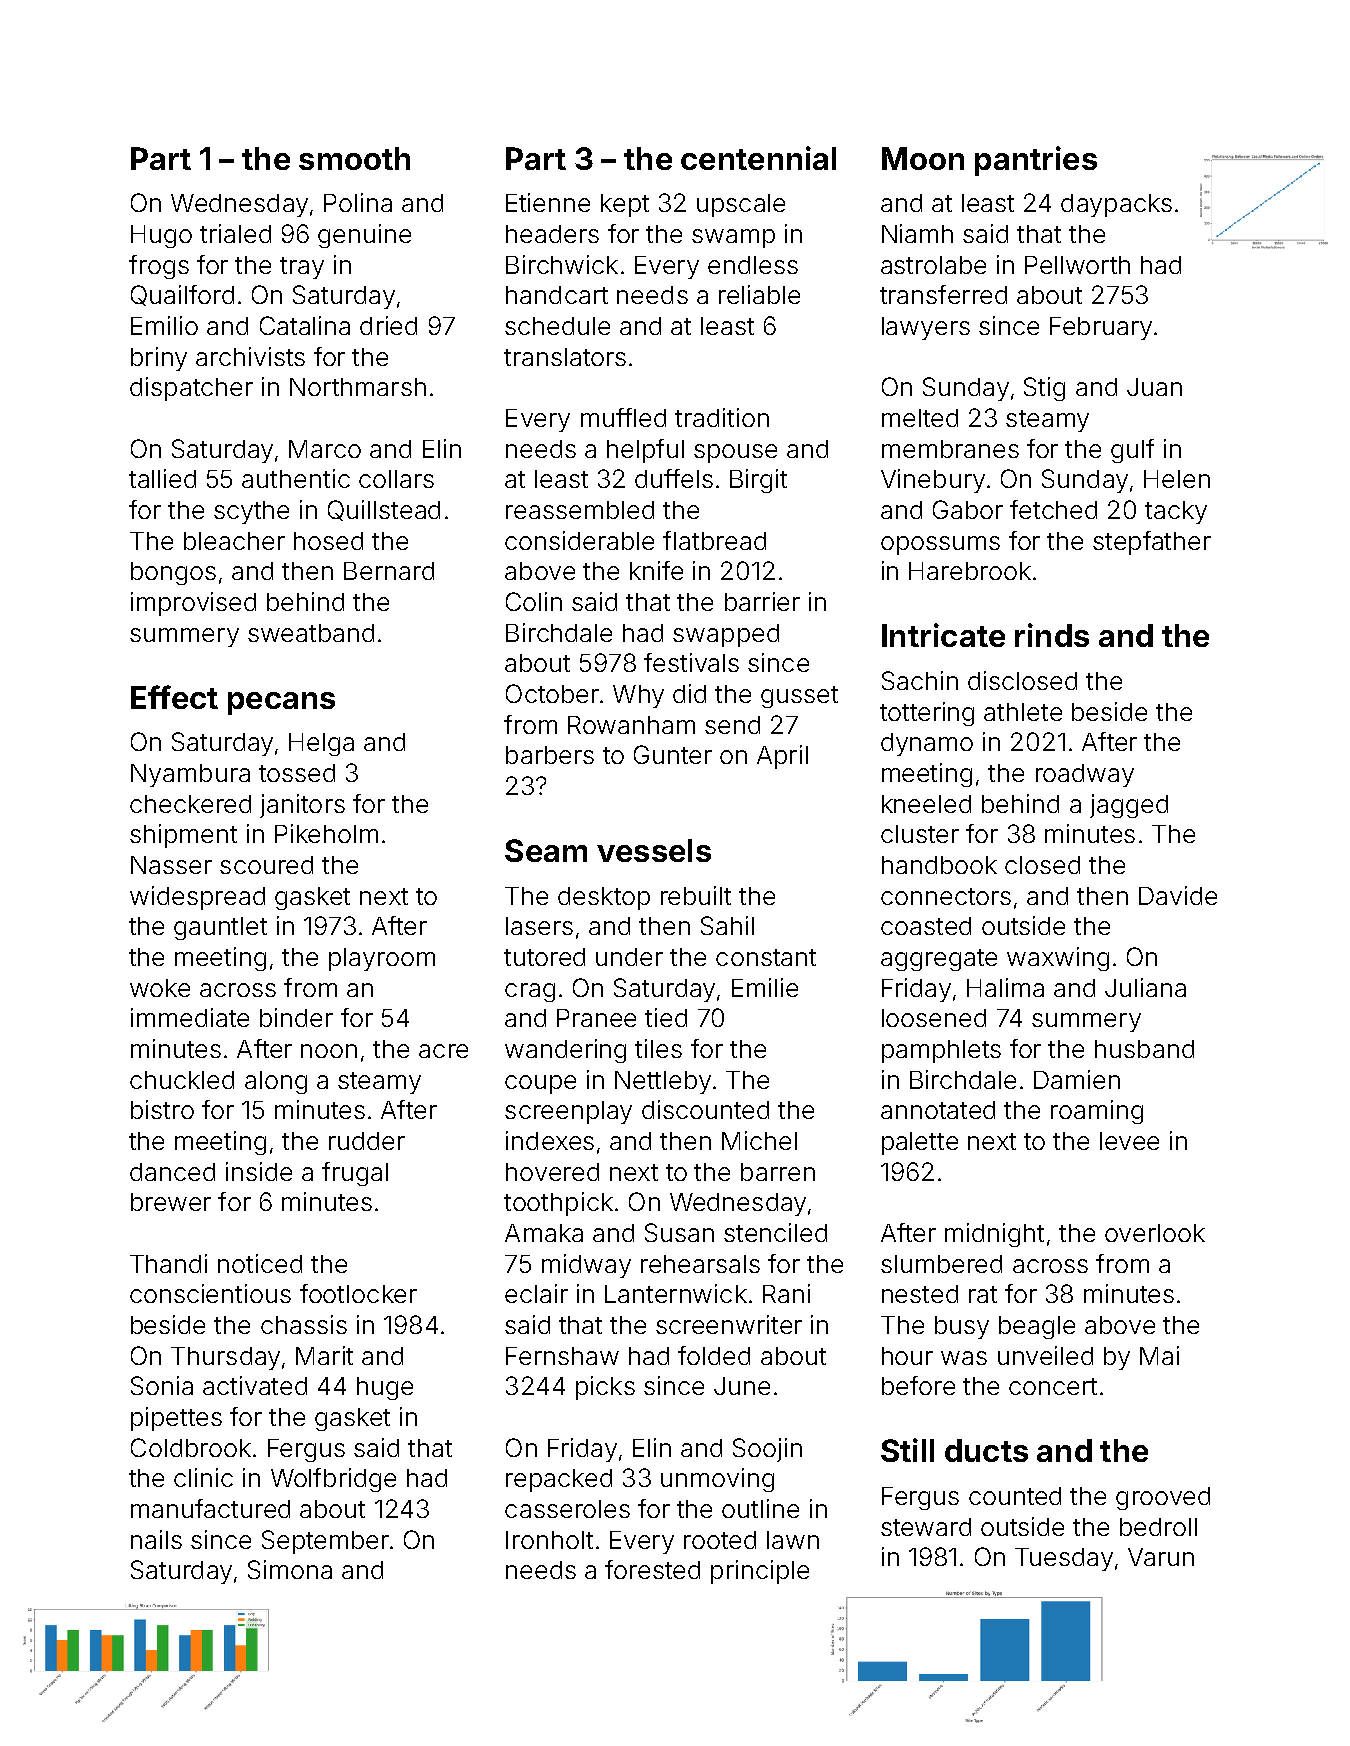 The height and width of the document is (1746, 1350). I want to click on Harebrook, so click(970, 571).
